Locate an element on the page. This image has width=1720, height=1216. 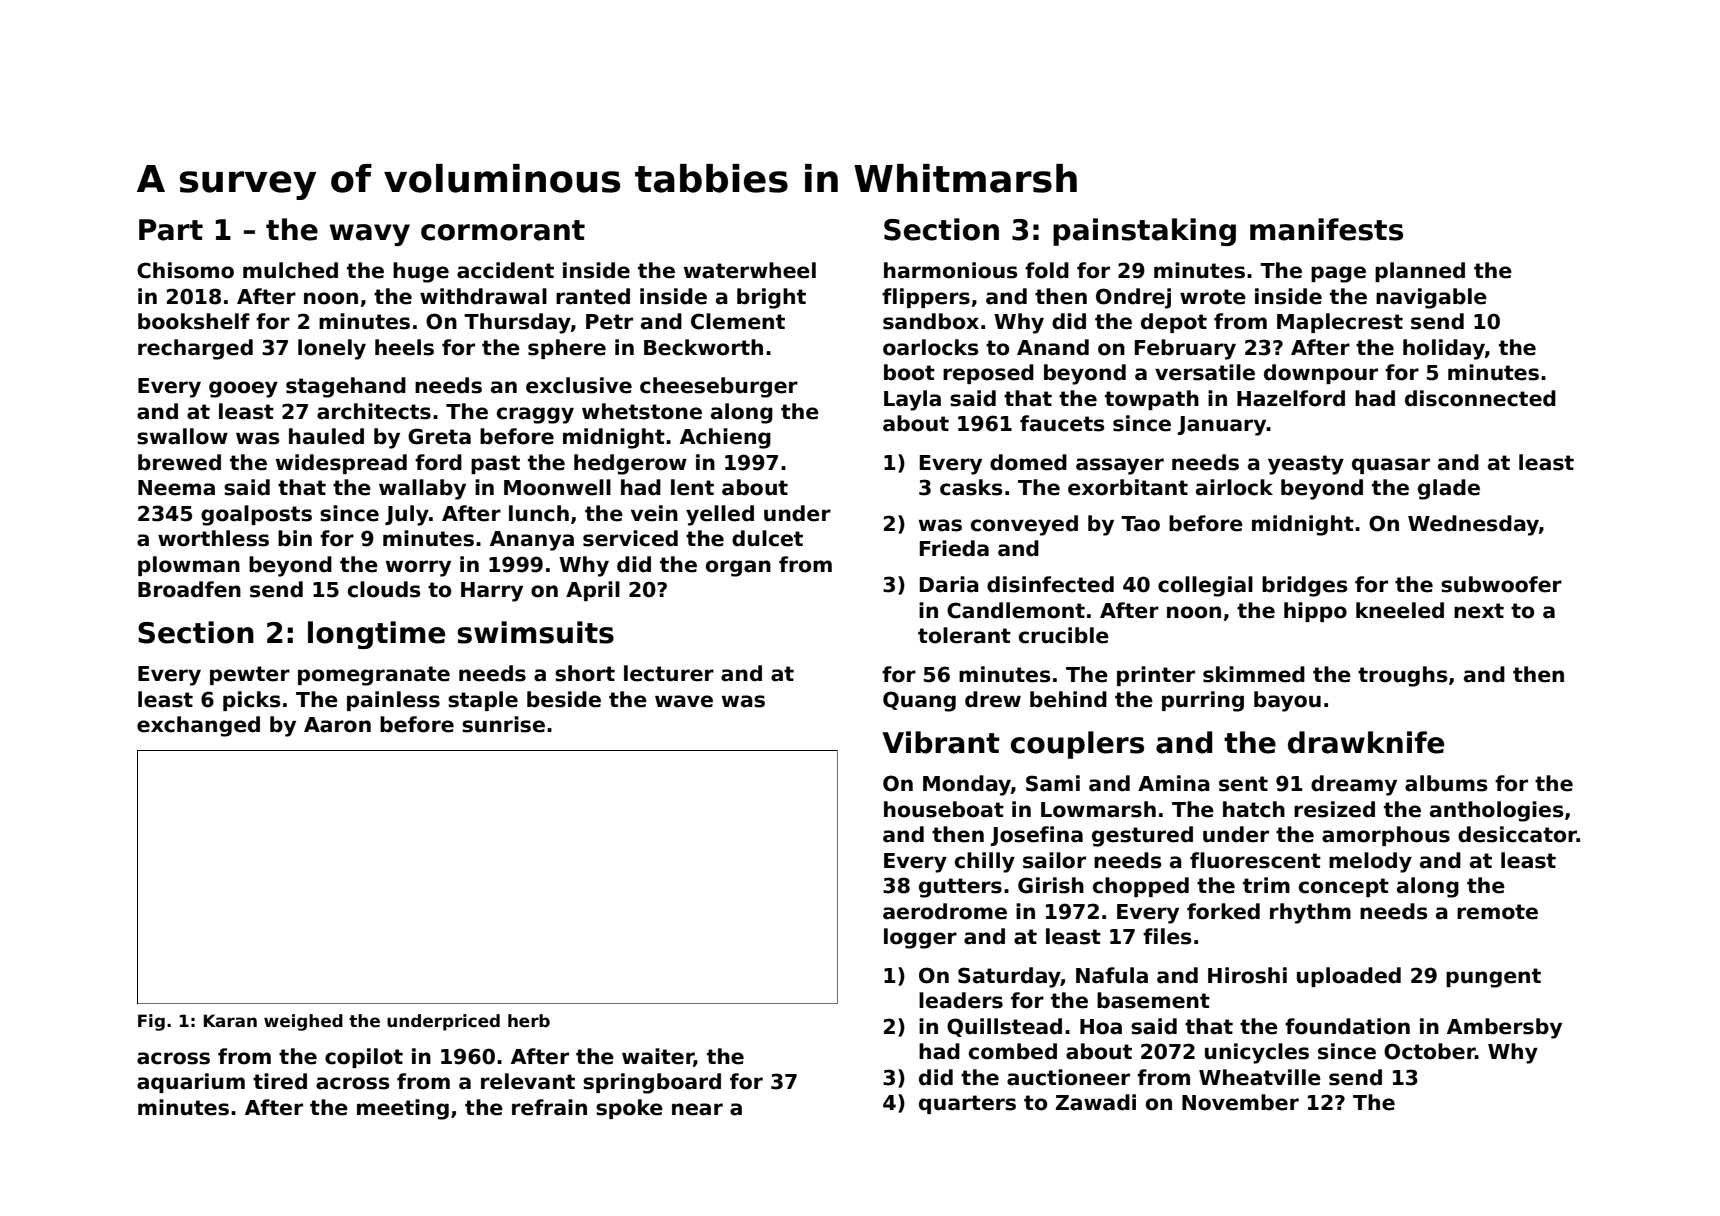
clouds is located at coordinates (384, 589).
